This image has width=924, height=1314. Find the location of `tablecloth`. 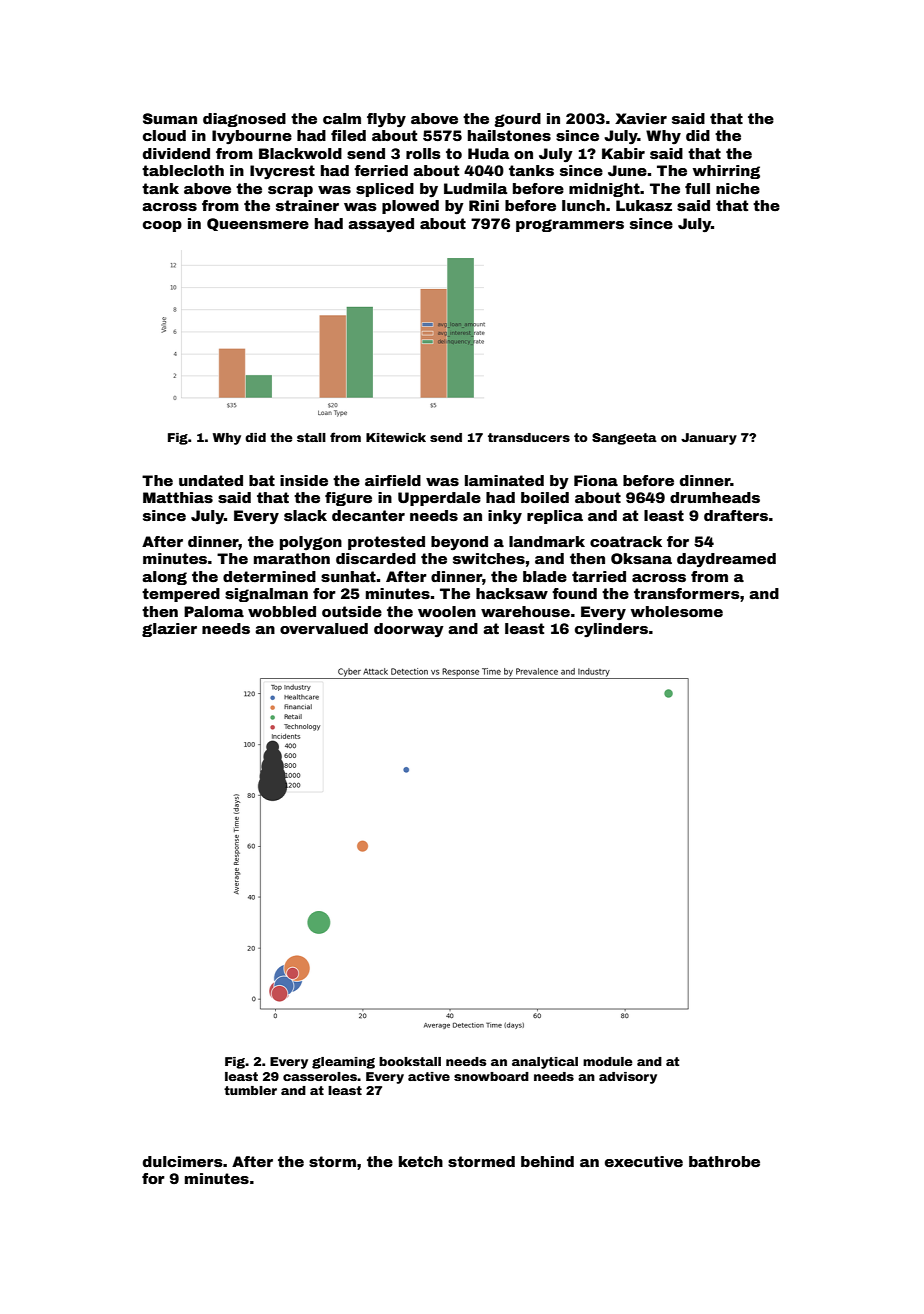

tablecloth is located at coordinates (183, 170).
